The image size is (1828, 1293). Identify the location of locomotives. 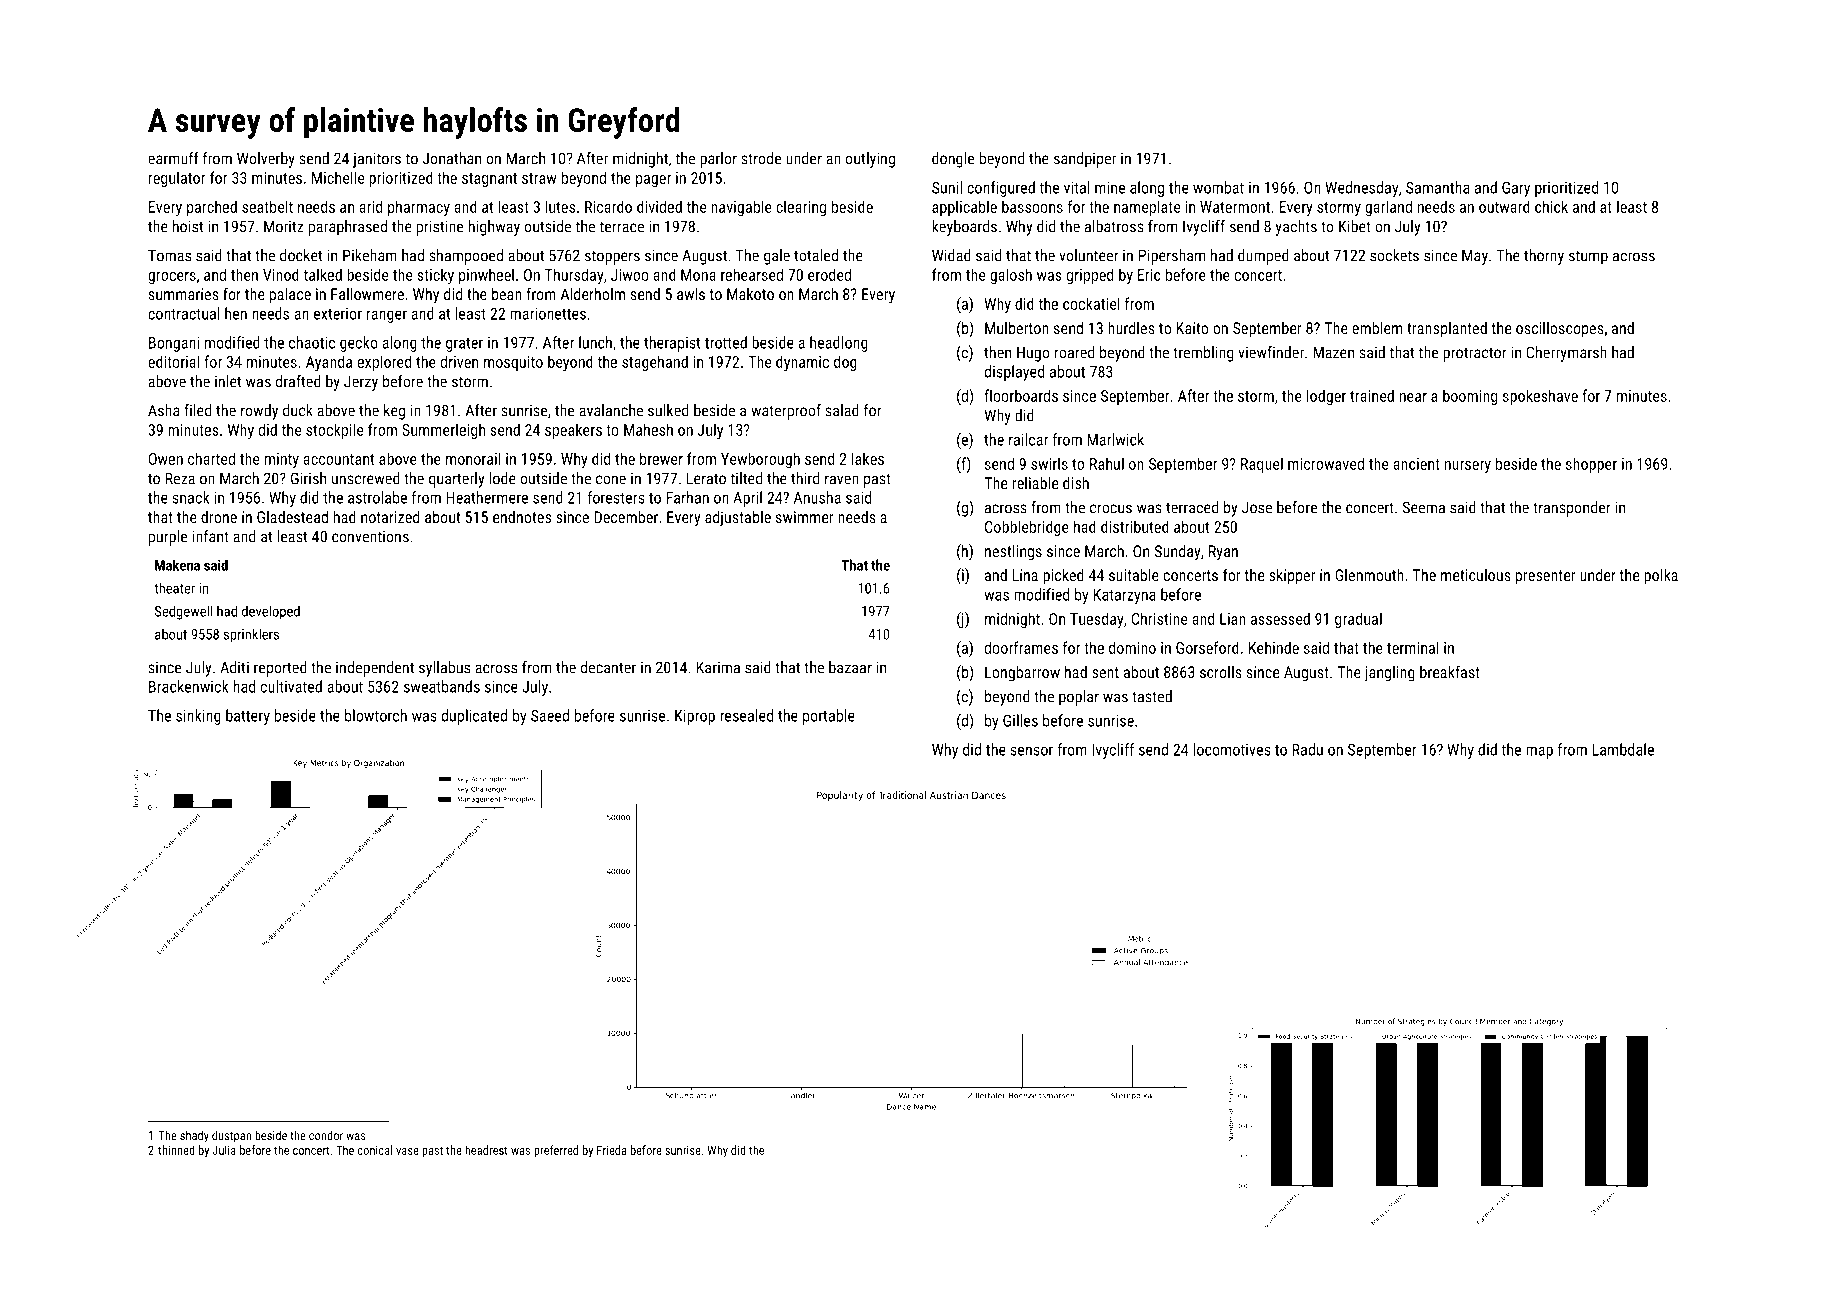
(1232, 749).
